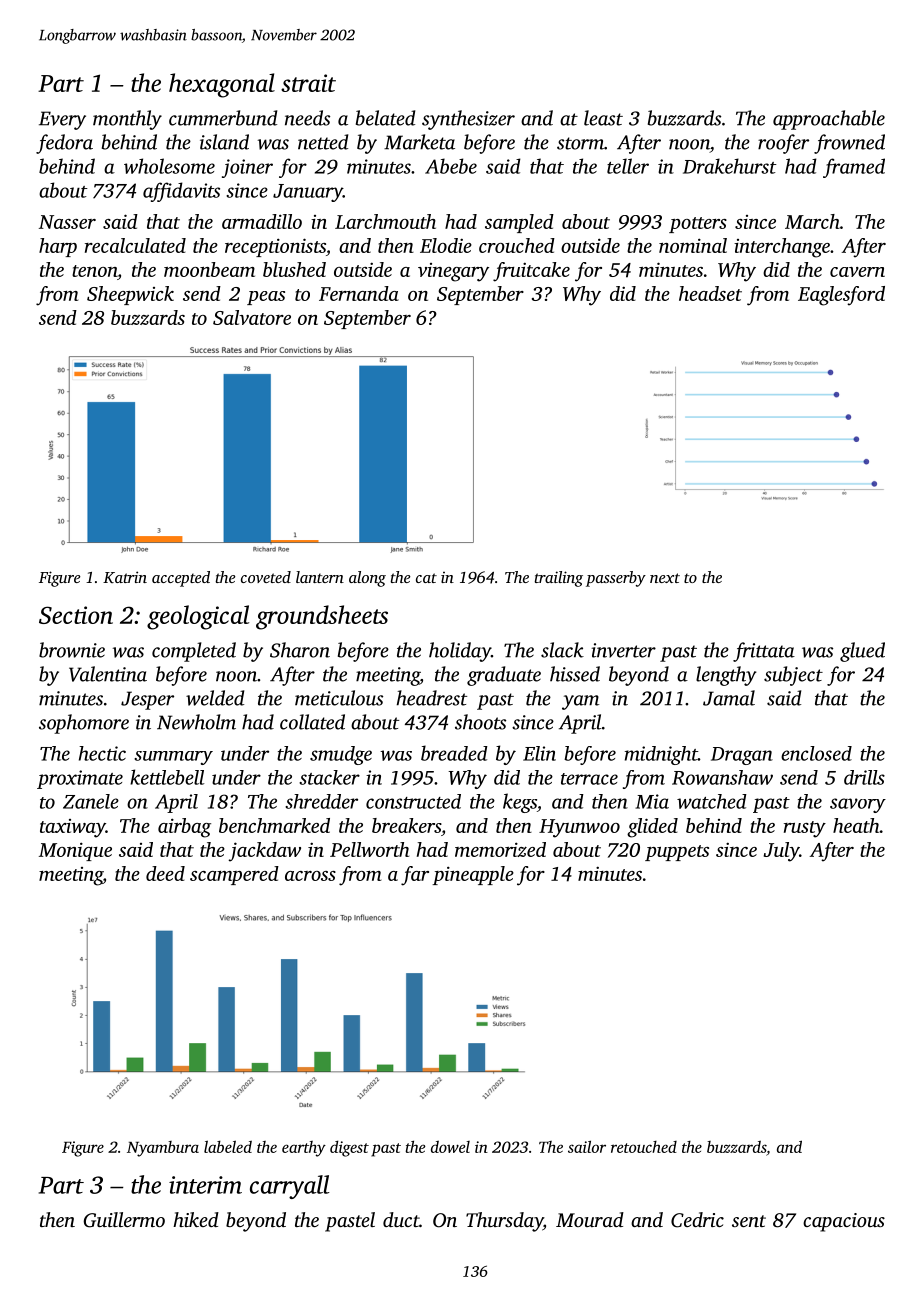 This screenshot has height=1308, width=924. I want to click on hiked, so click(196, 1219).
